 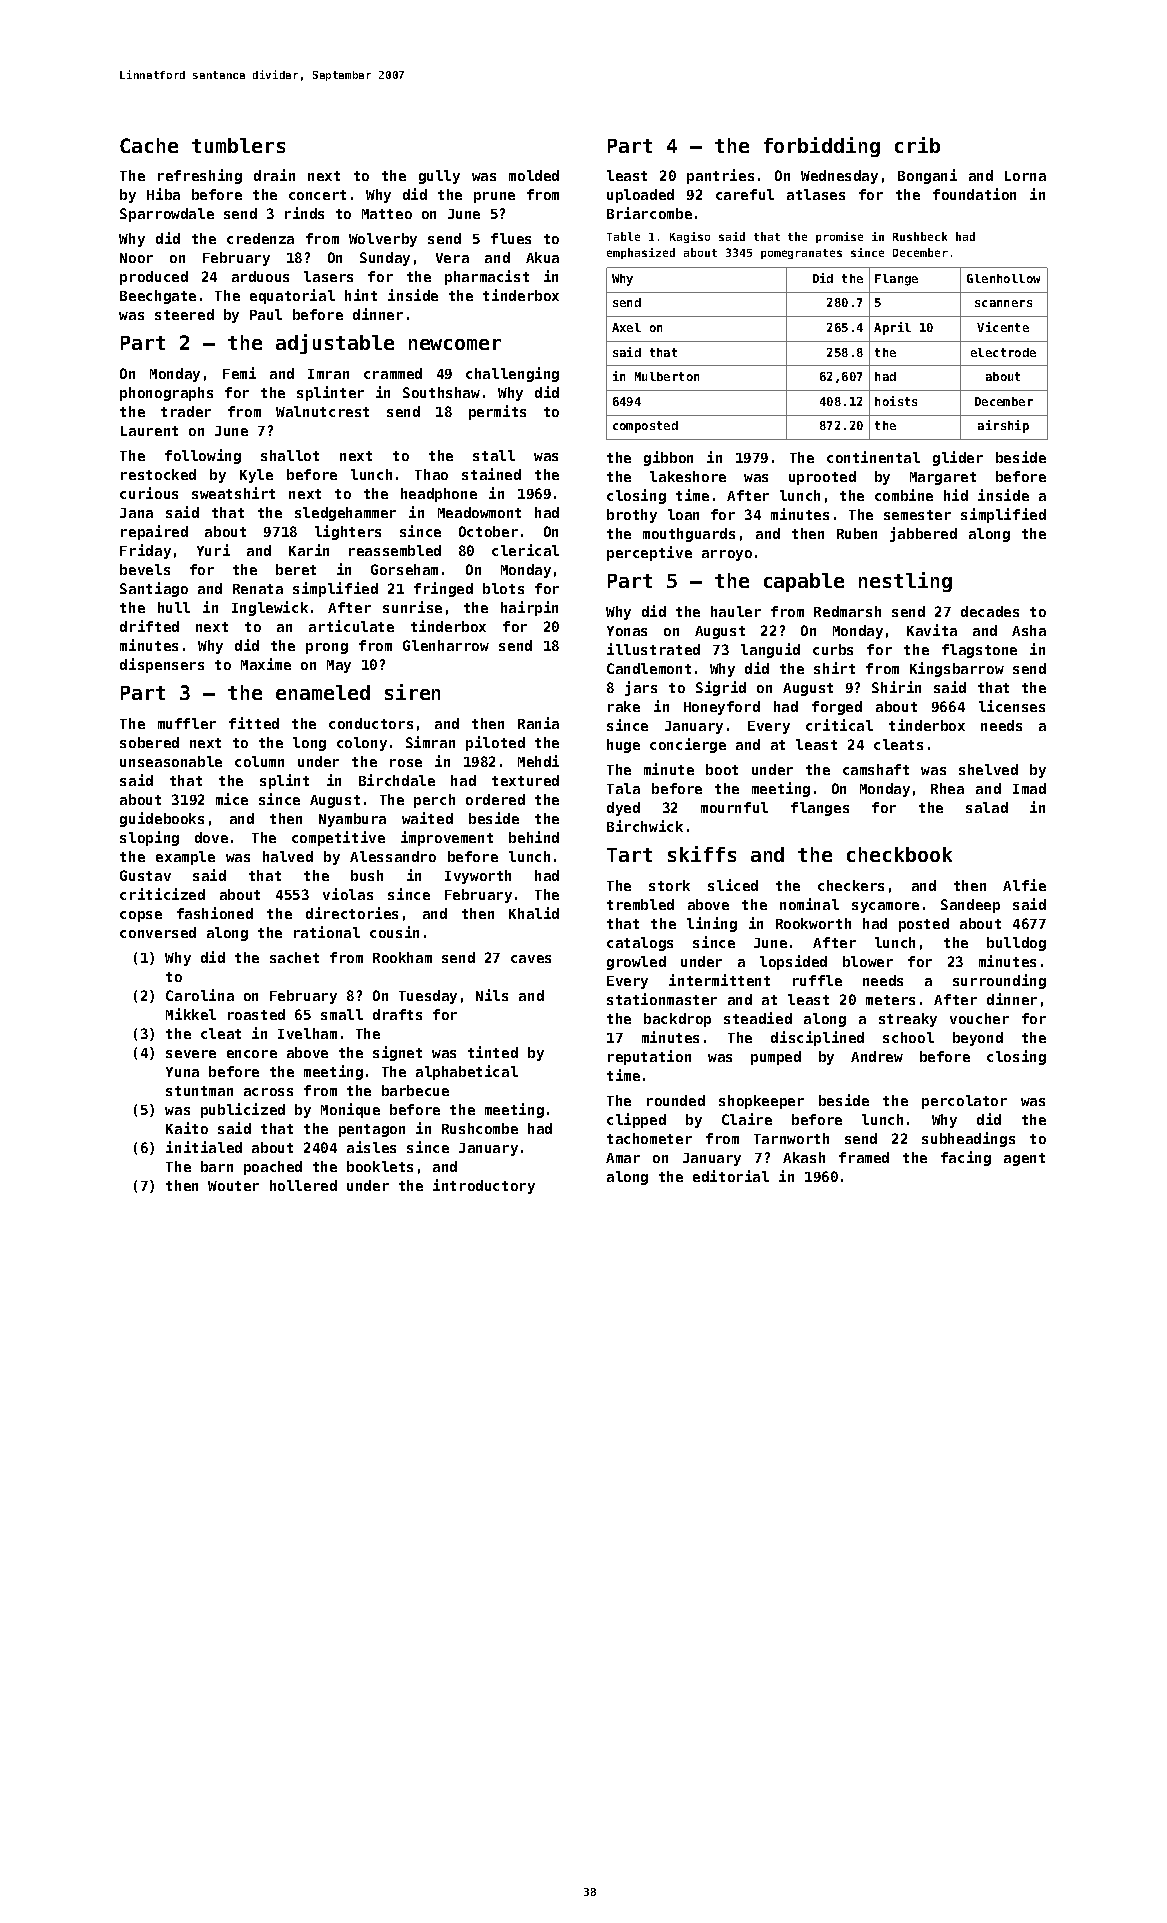 What do you see at coordinates (923, 534) in the screenshot?
I see `jabbered` at bounding box center [923, 534].
